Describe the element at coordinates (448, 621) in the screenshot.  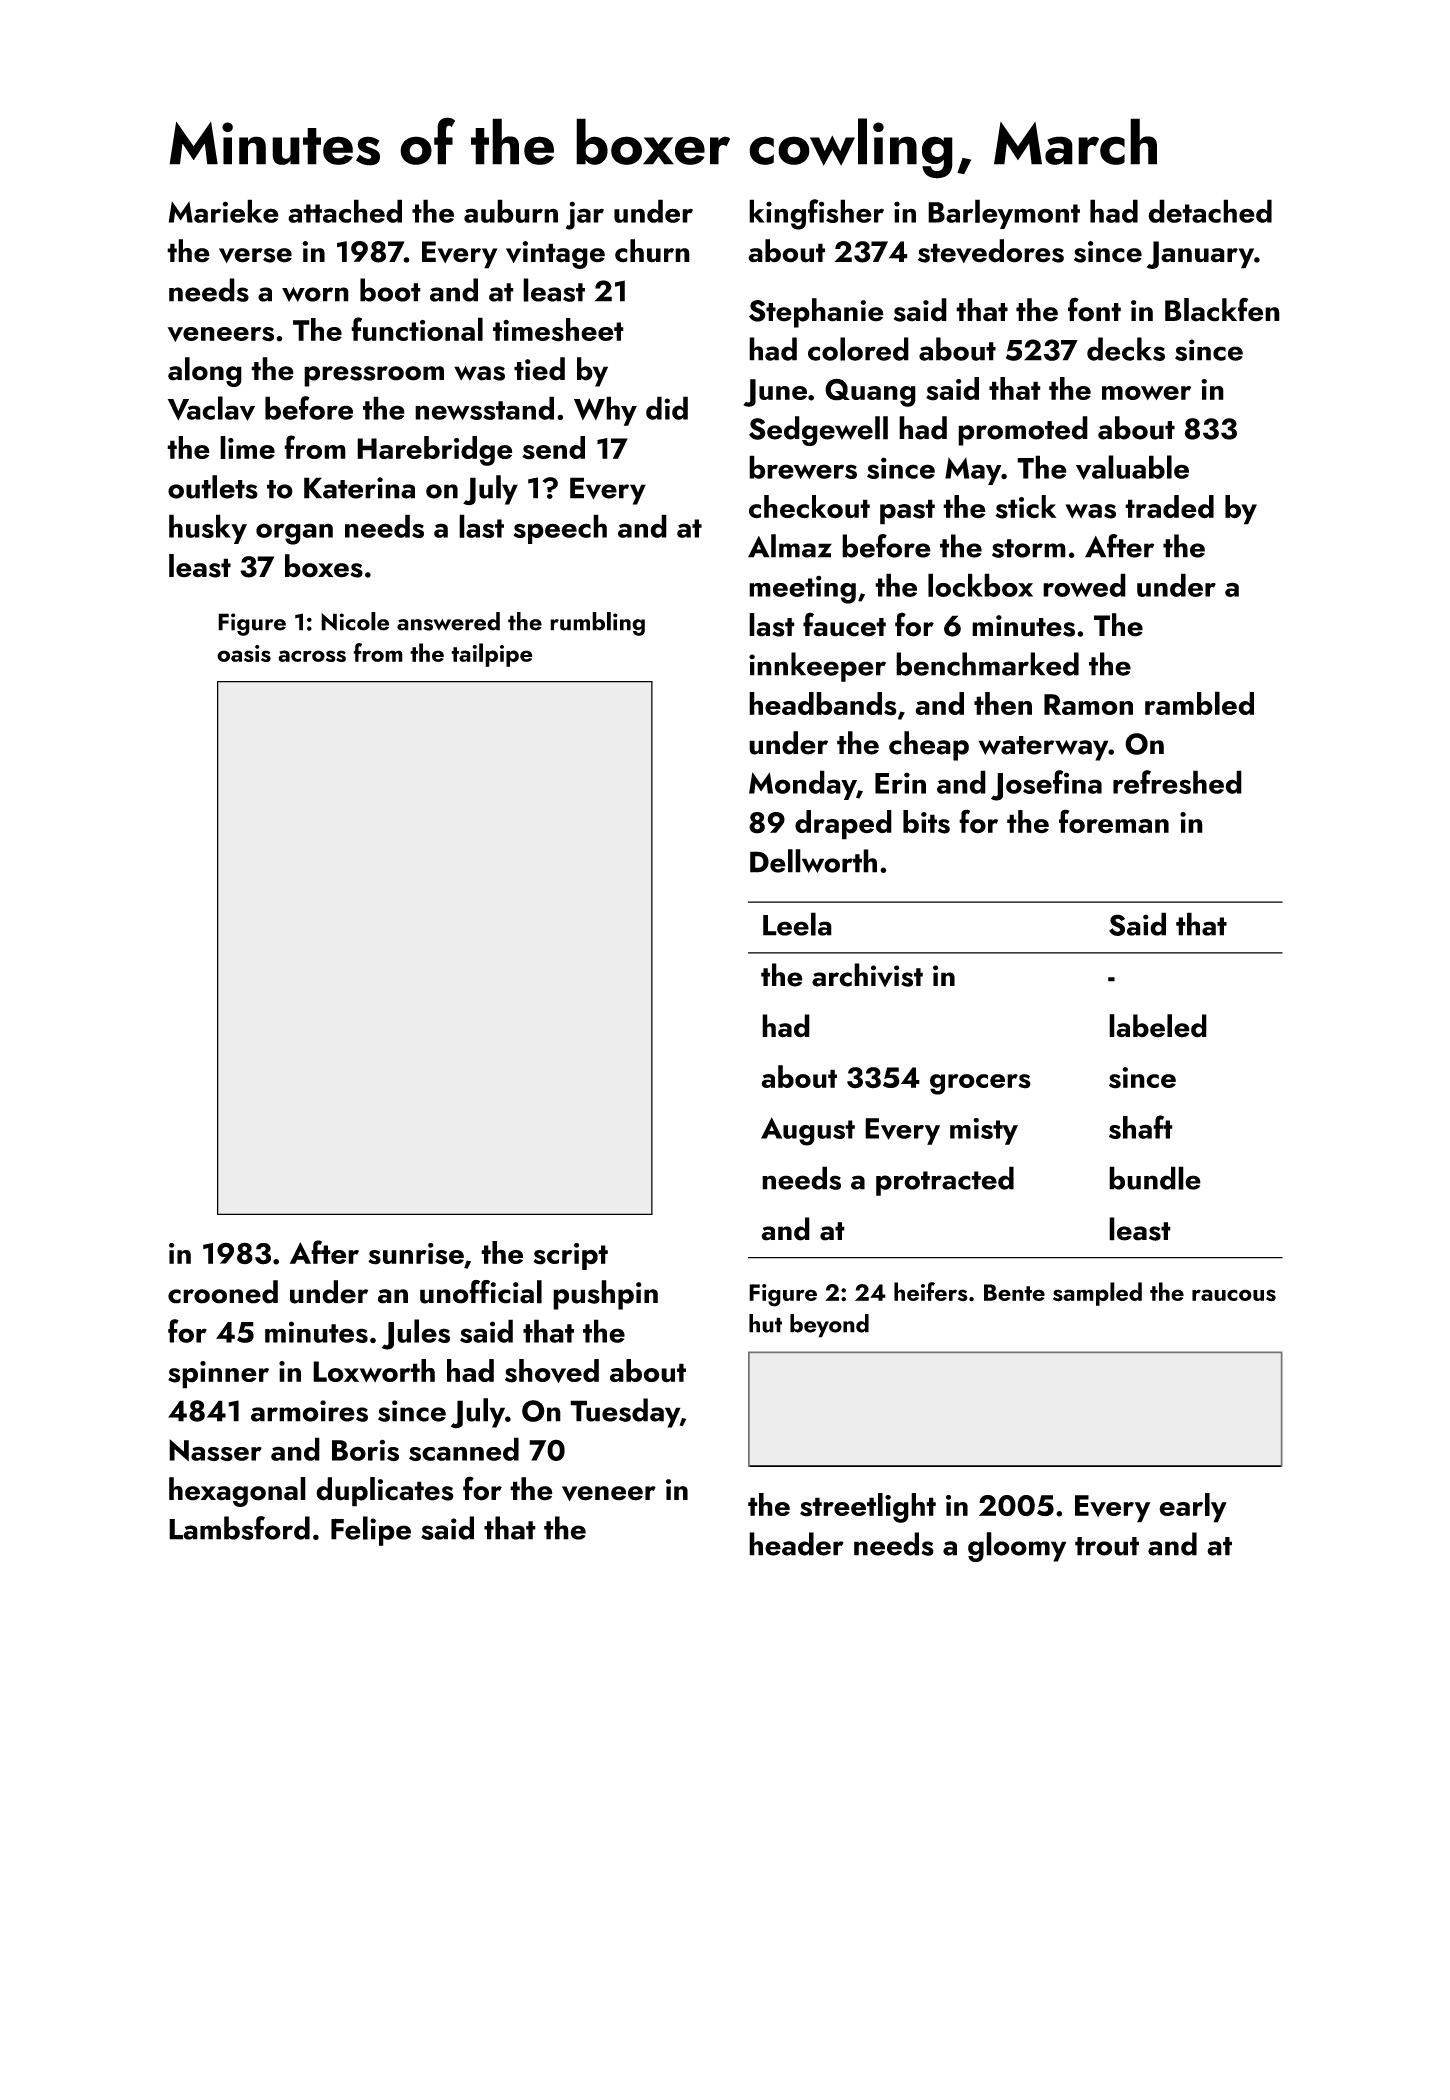
I see `answered` at that location.
